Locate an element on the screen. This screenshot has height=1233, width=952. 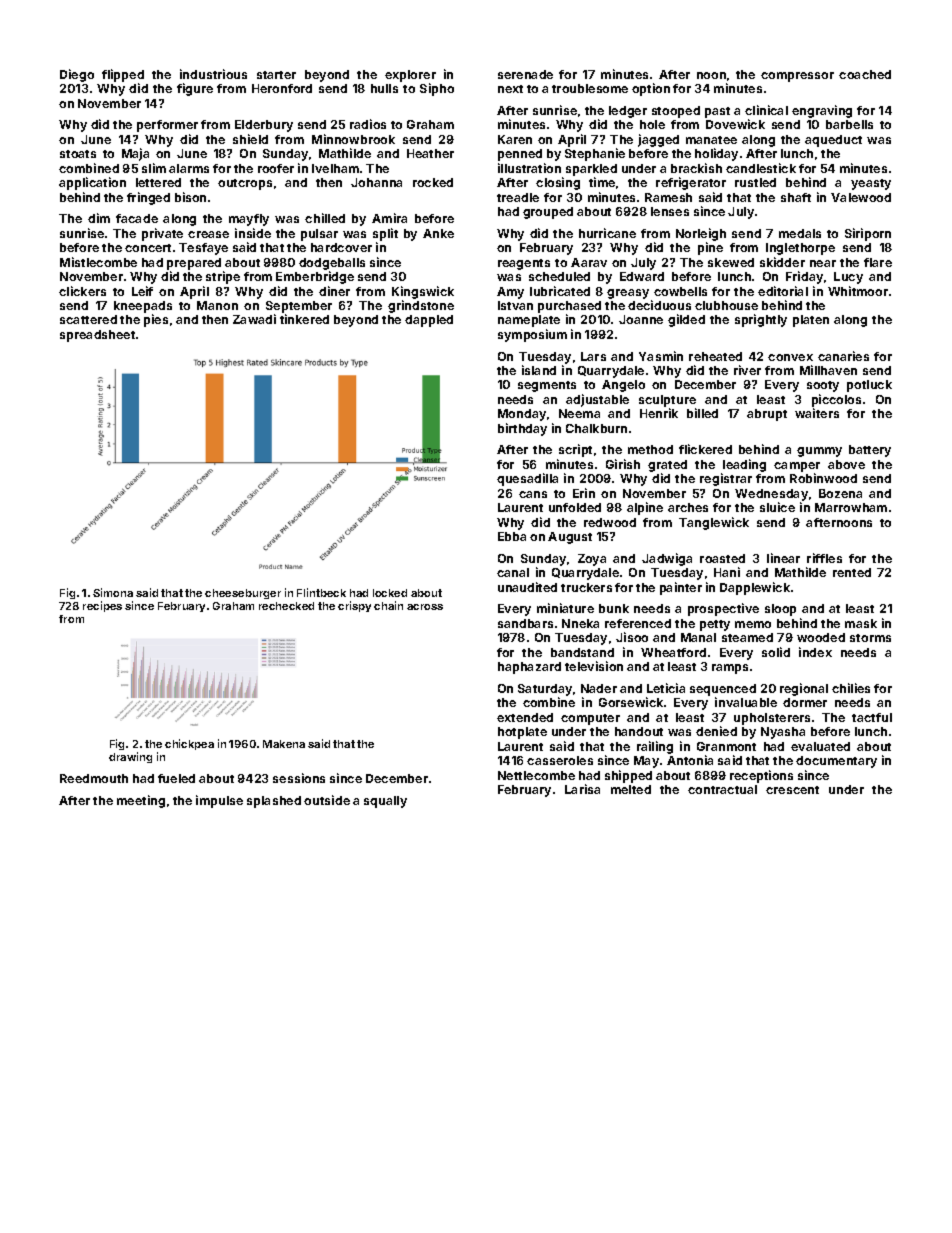
spreadsheet is located at coordinates (97, 336).
